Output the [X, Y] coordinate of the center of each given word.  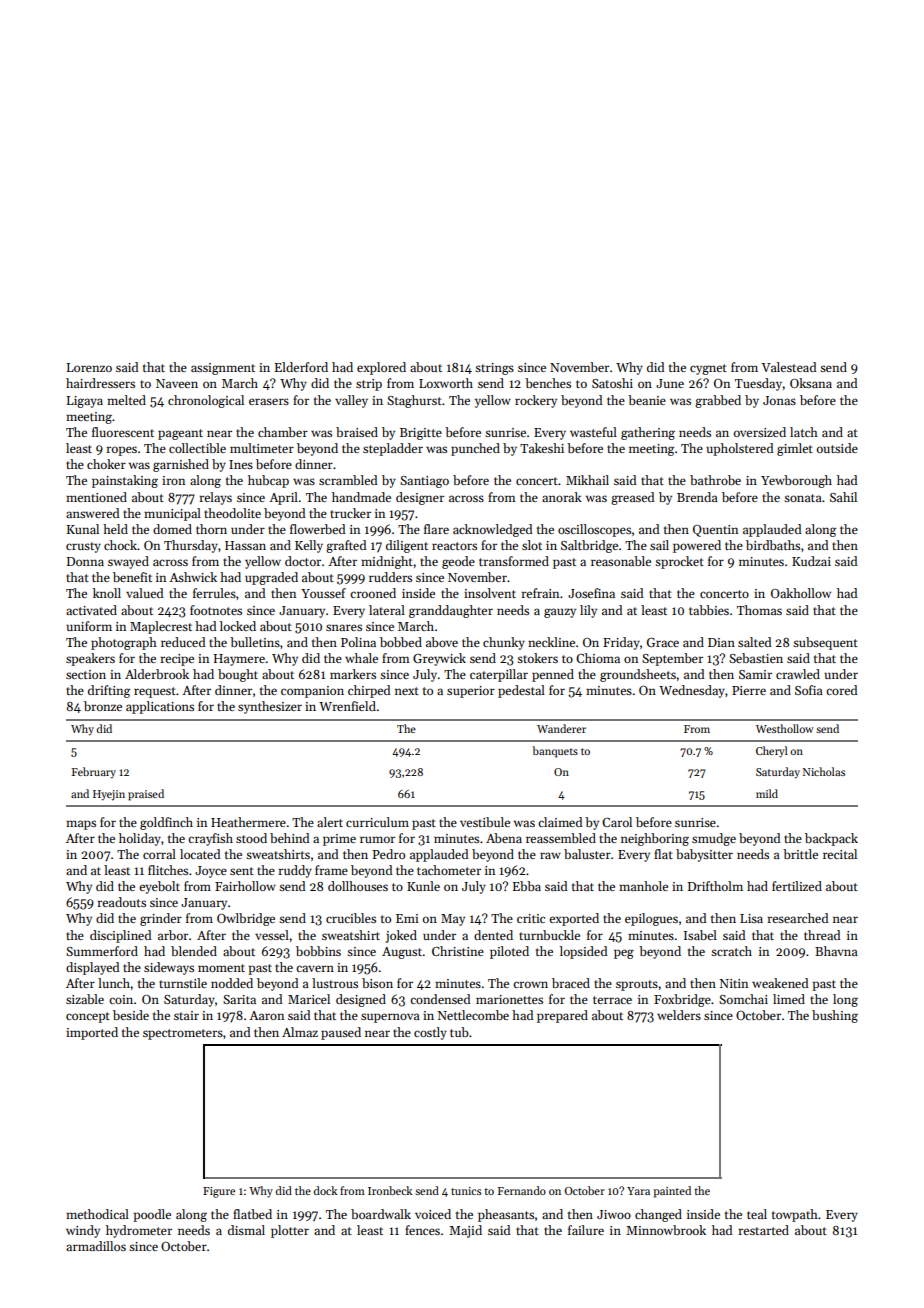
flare [436, 529]
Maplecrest [161, 627]
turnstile [183, 983]
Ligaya [85, 402]
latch [804, 432]
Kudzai [811, 561]
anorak [562, 497]
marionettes [509, 999]
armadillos [96, 1246]
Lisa [751, 918]
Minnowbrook [666, 1230]
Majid [465, 1231]
